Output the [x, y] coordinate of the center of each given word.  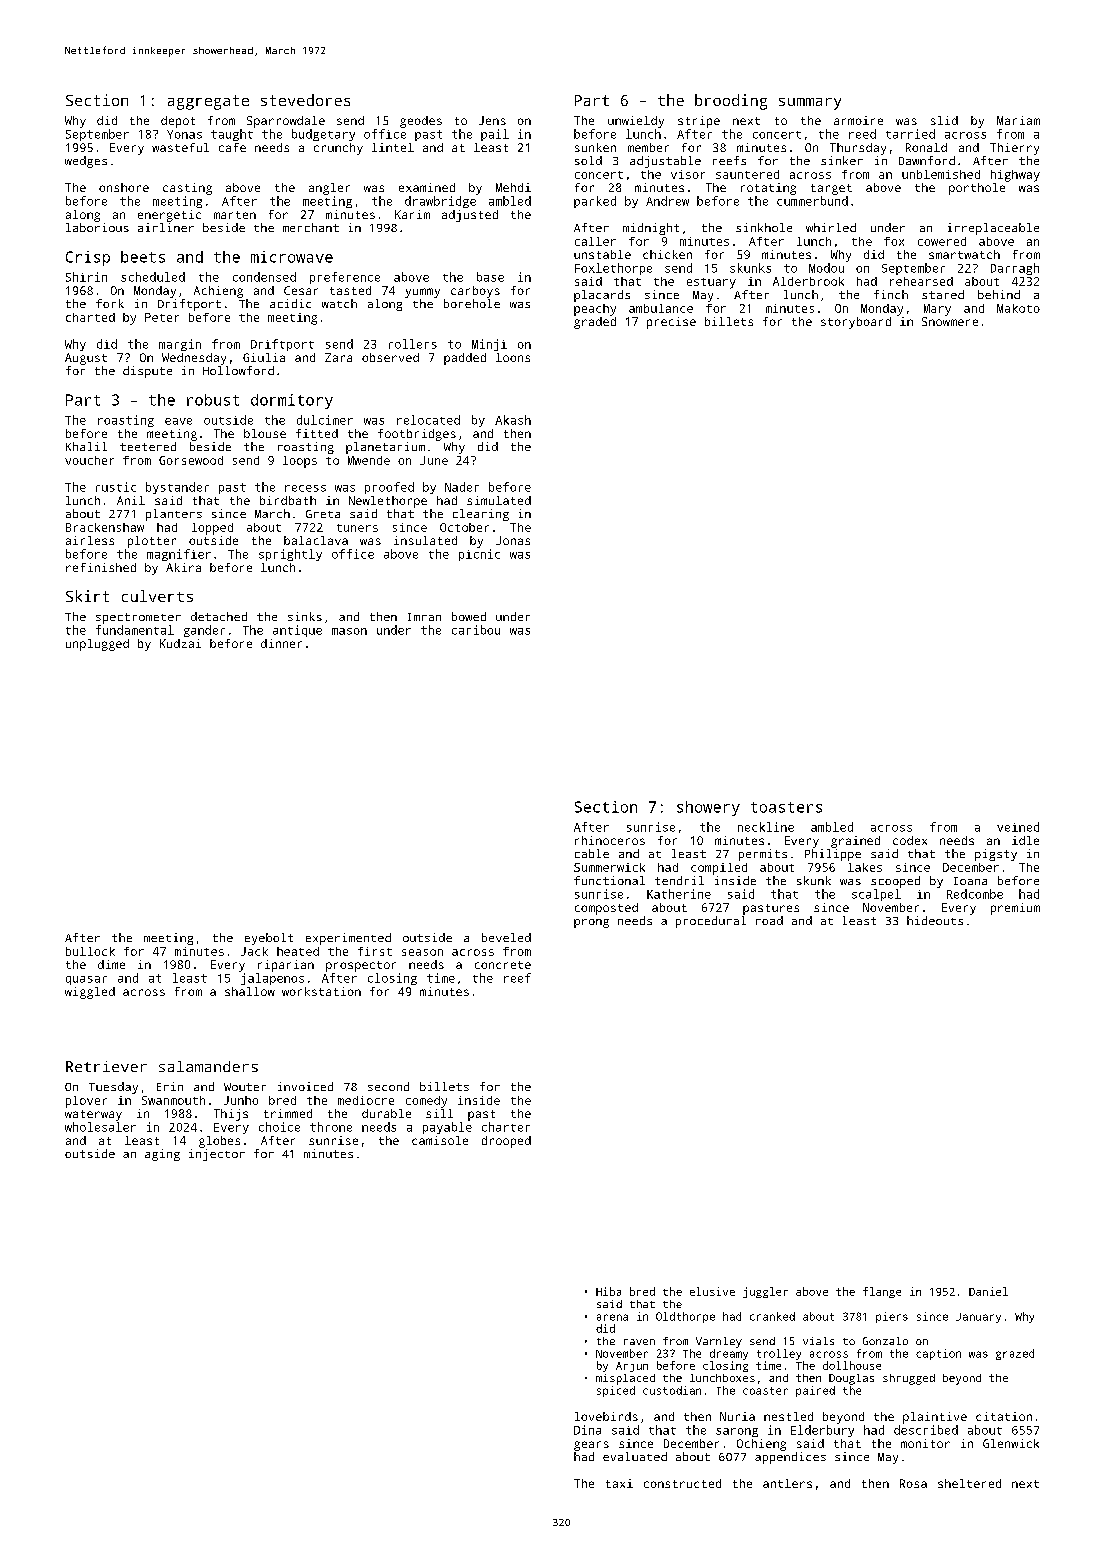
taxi [619, 1483]
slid [944, 120]
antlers [787, 1483]
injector [217, 1155]
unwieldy [636, 122]
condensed [264, 277]
